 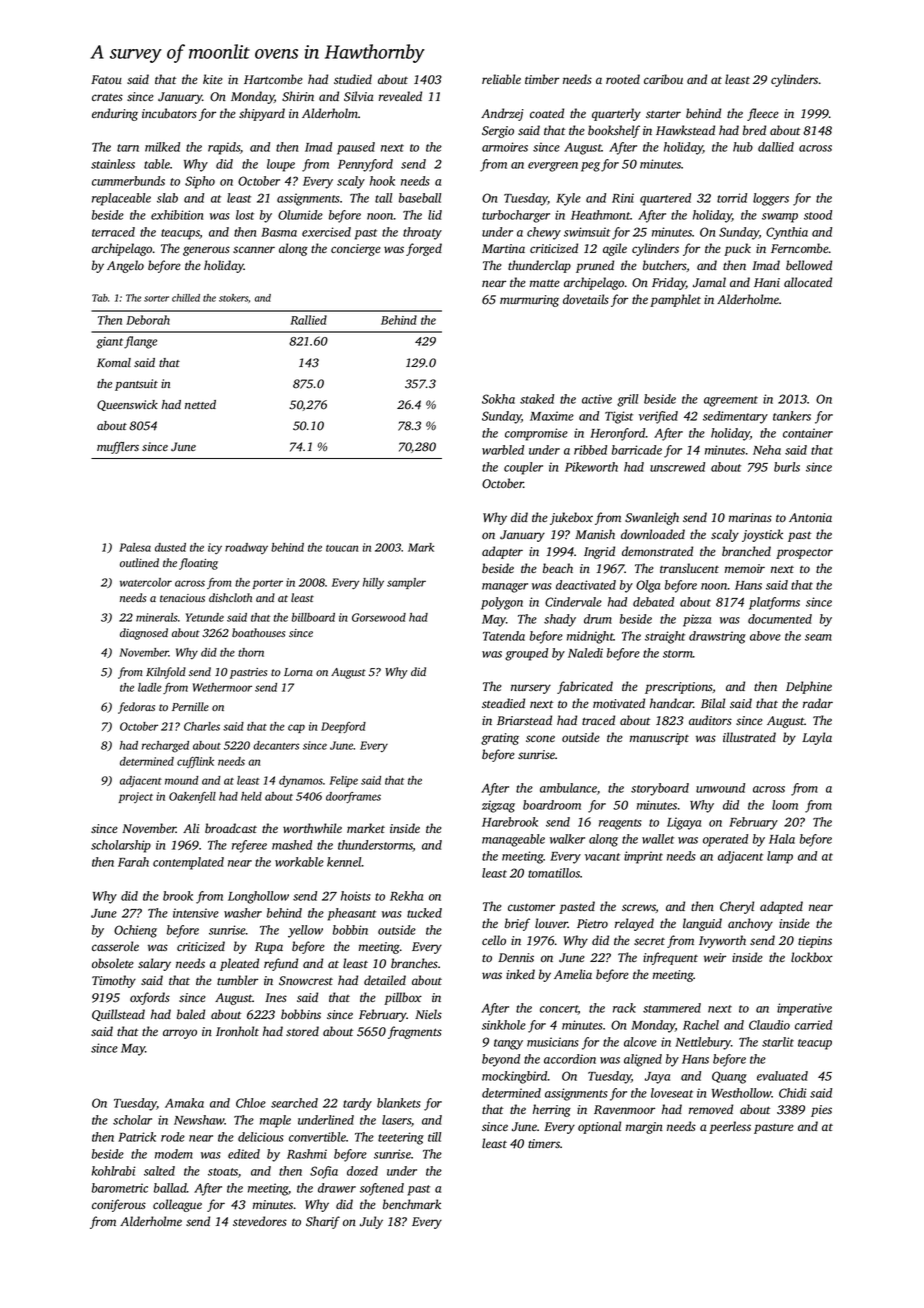 I want to click on fedoras, so click(x=136, y=708).
